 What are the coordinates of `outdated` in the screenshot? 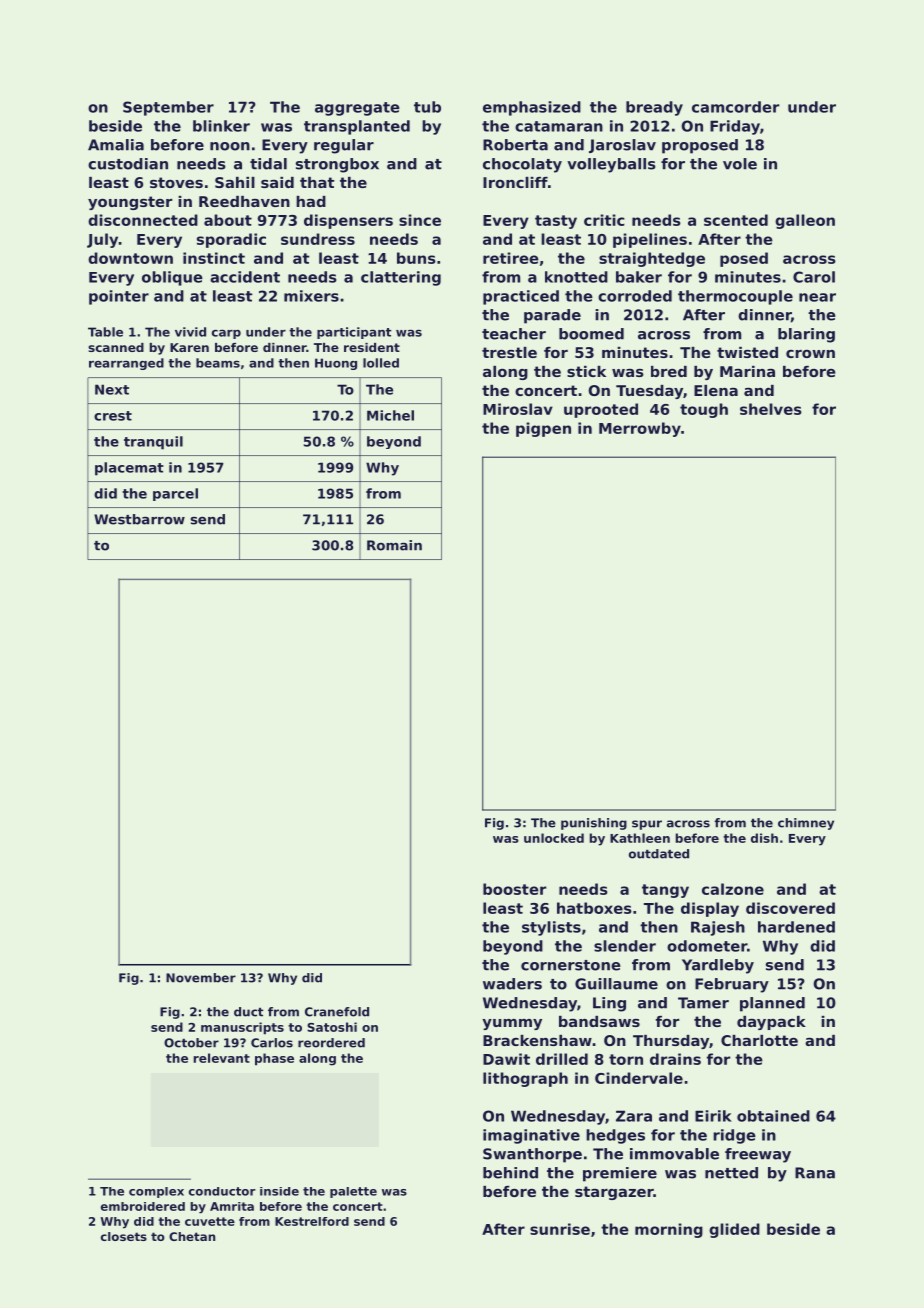 It's located at (659, 854).
